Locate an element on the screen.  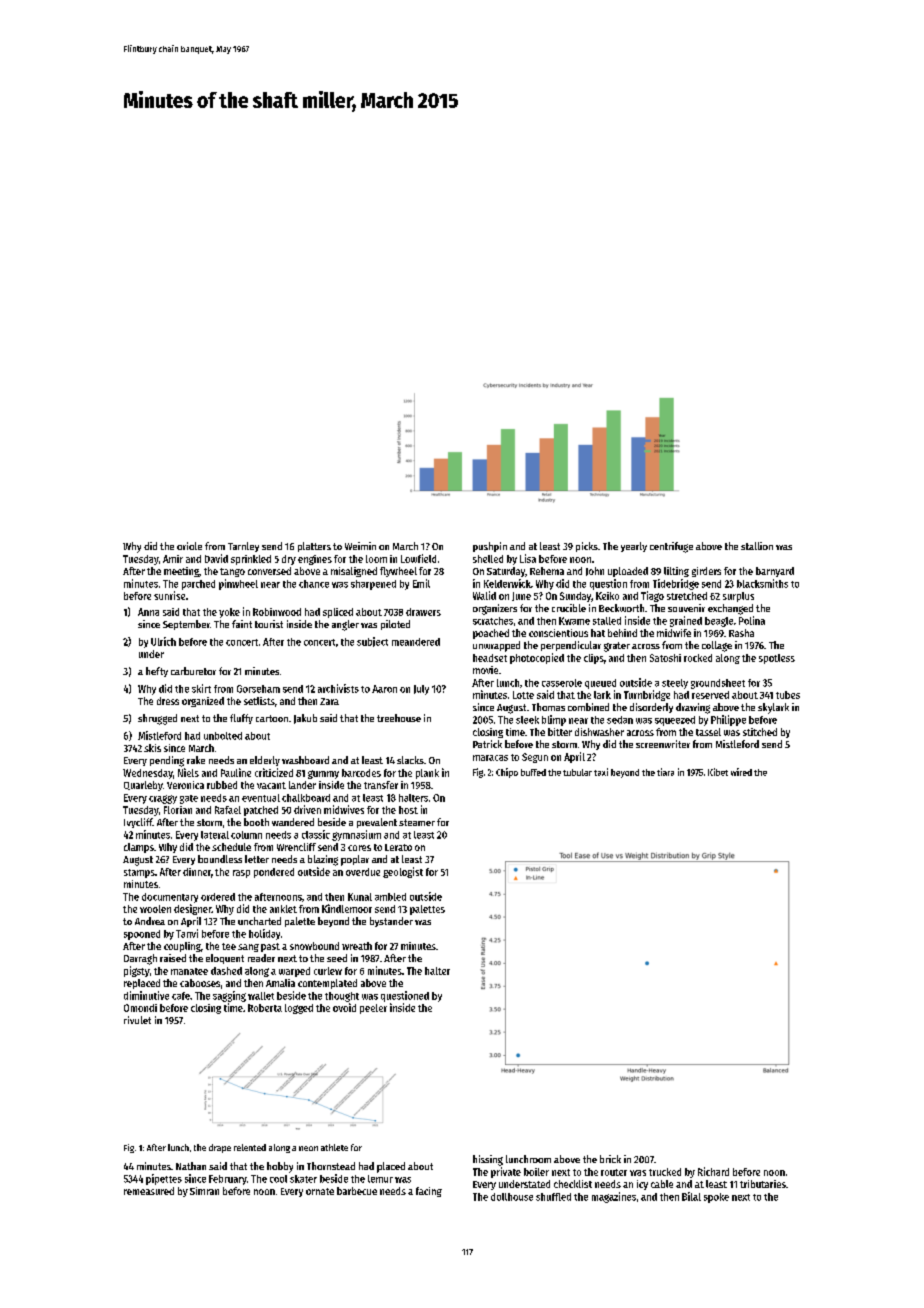
wired is located at coordinates (741, 772).
